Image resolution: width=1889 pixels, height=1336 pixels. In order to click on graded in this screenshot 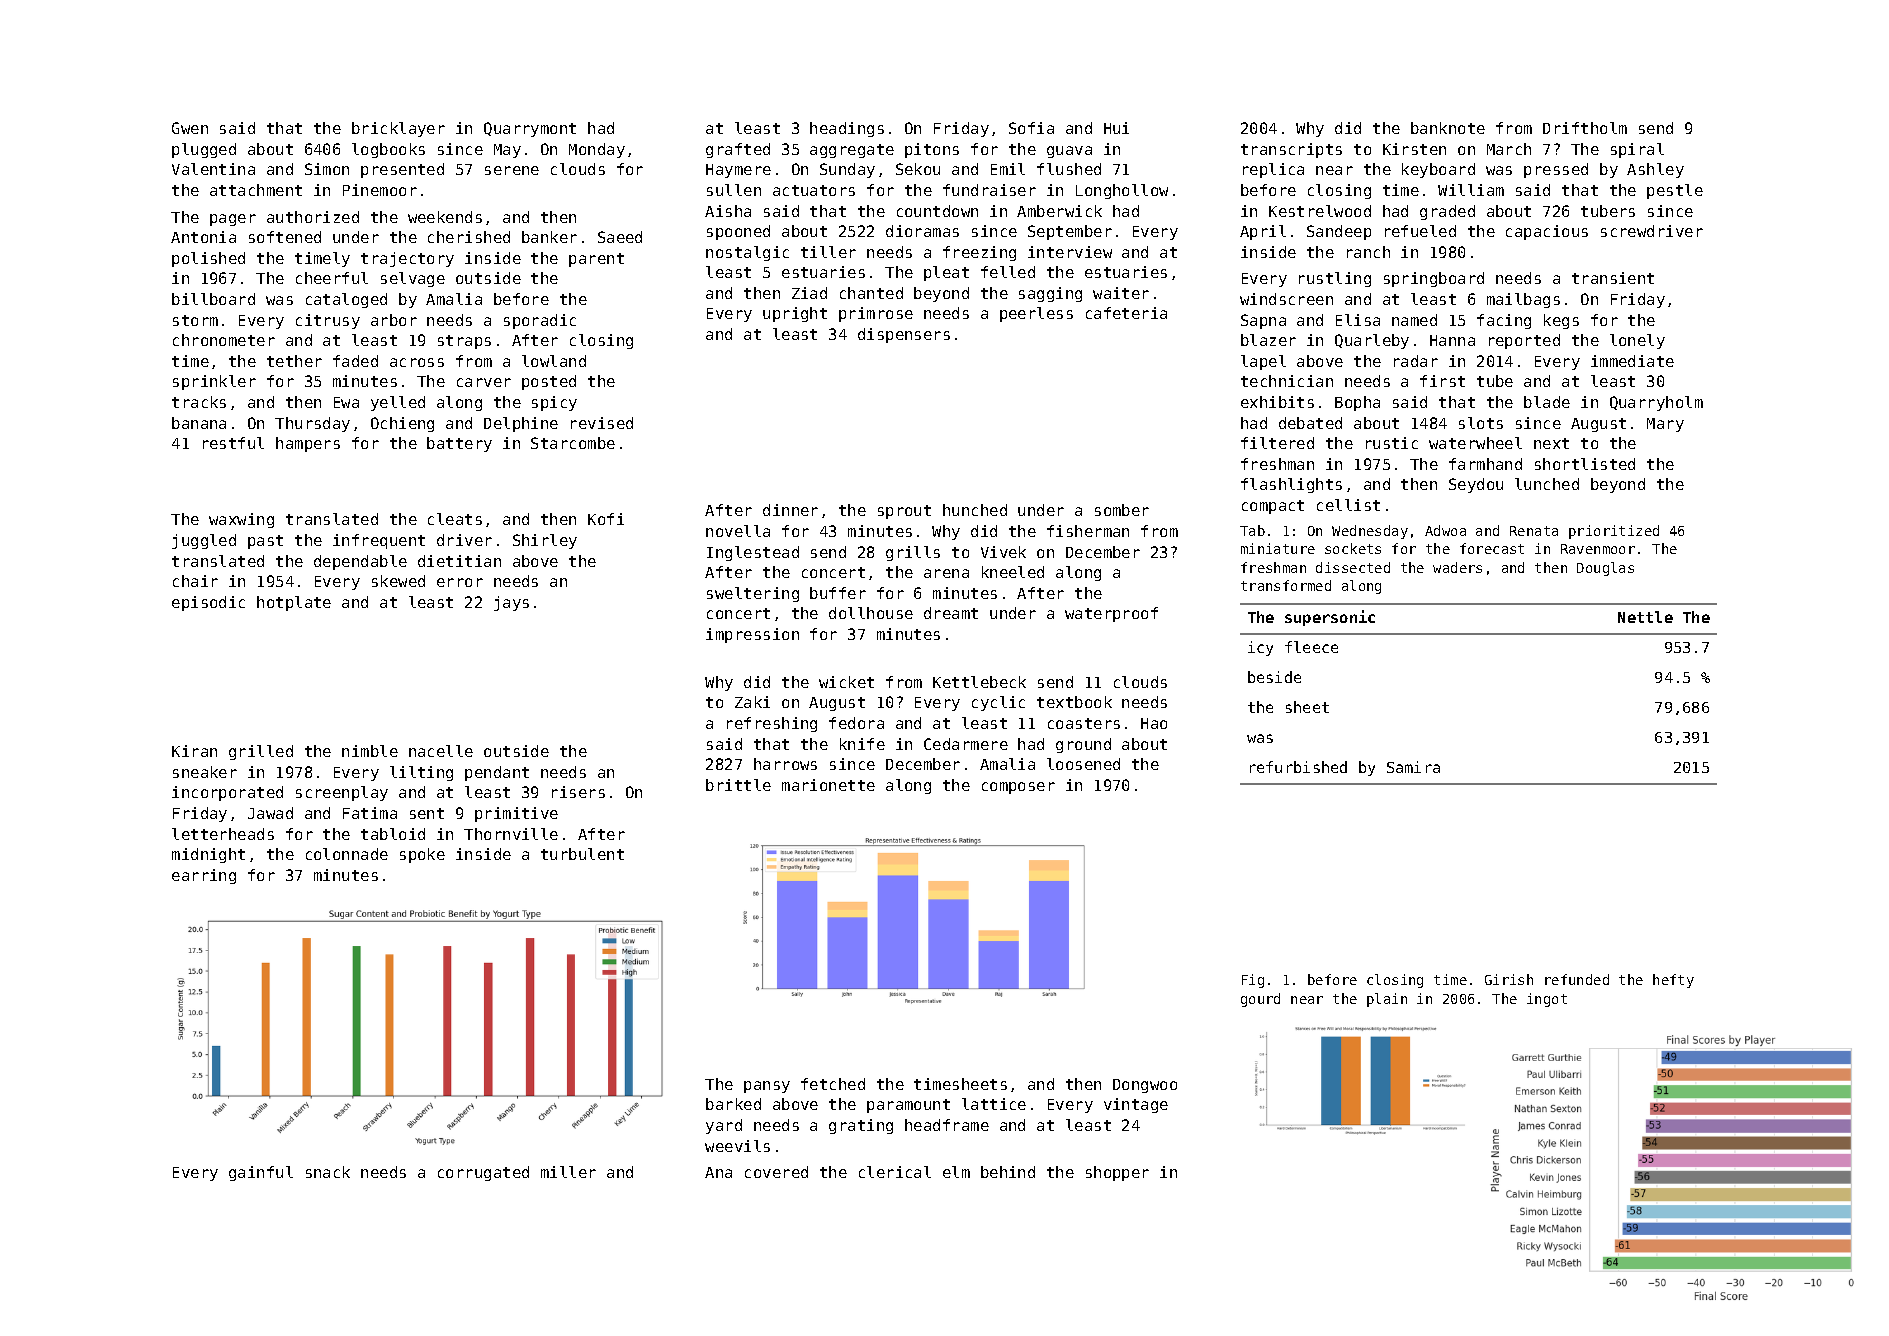, I will do `click(1447, 212)`.
